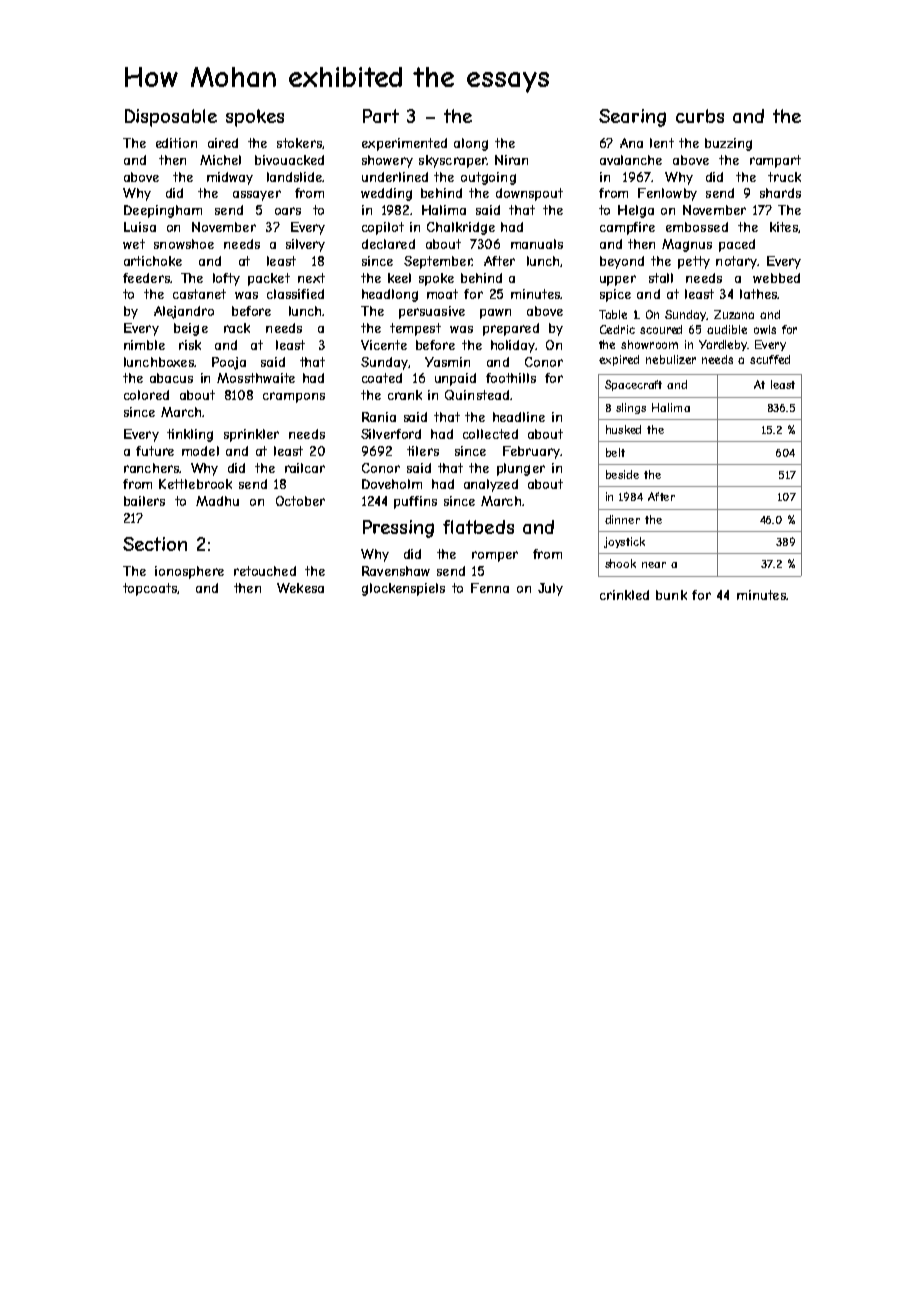 Image resolution: width=924 pixels, height=1308 pixels. Describe the element at coordinates (155, 544) in the screenshot. I see `Section` at that location.
